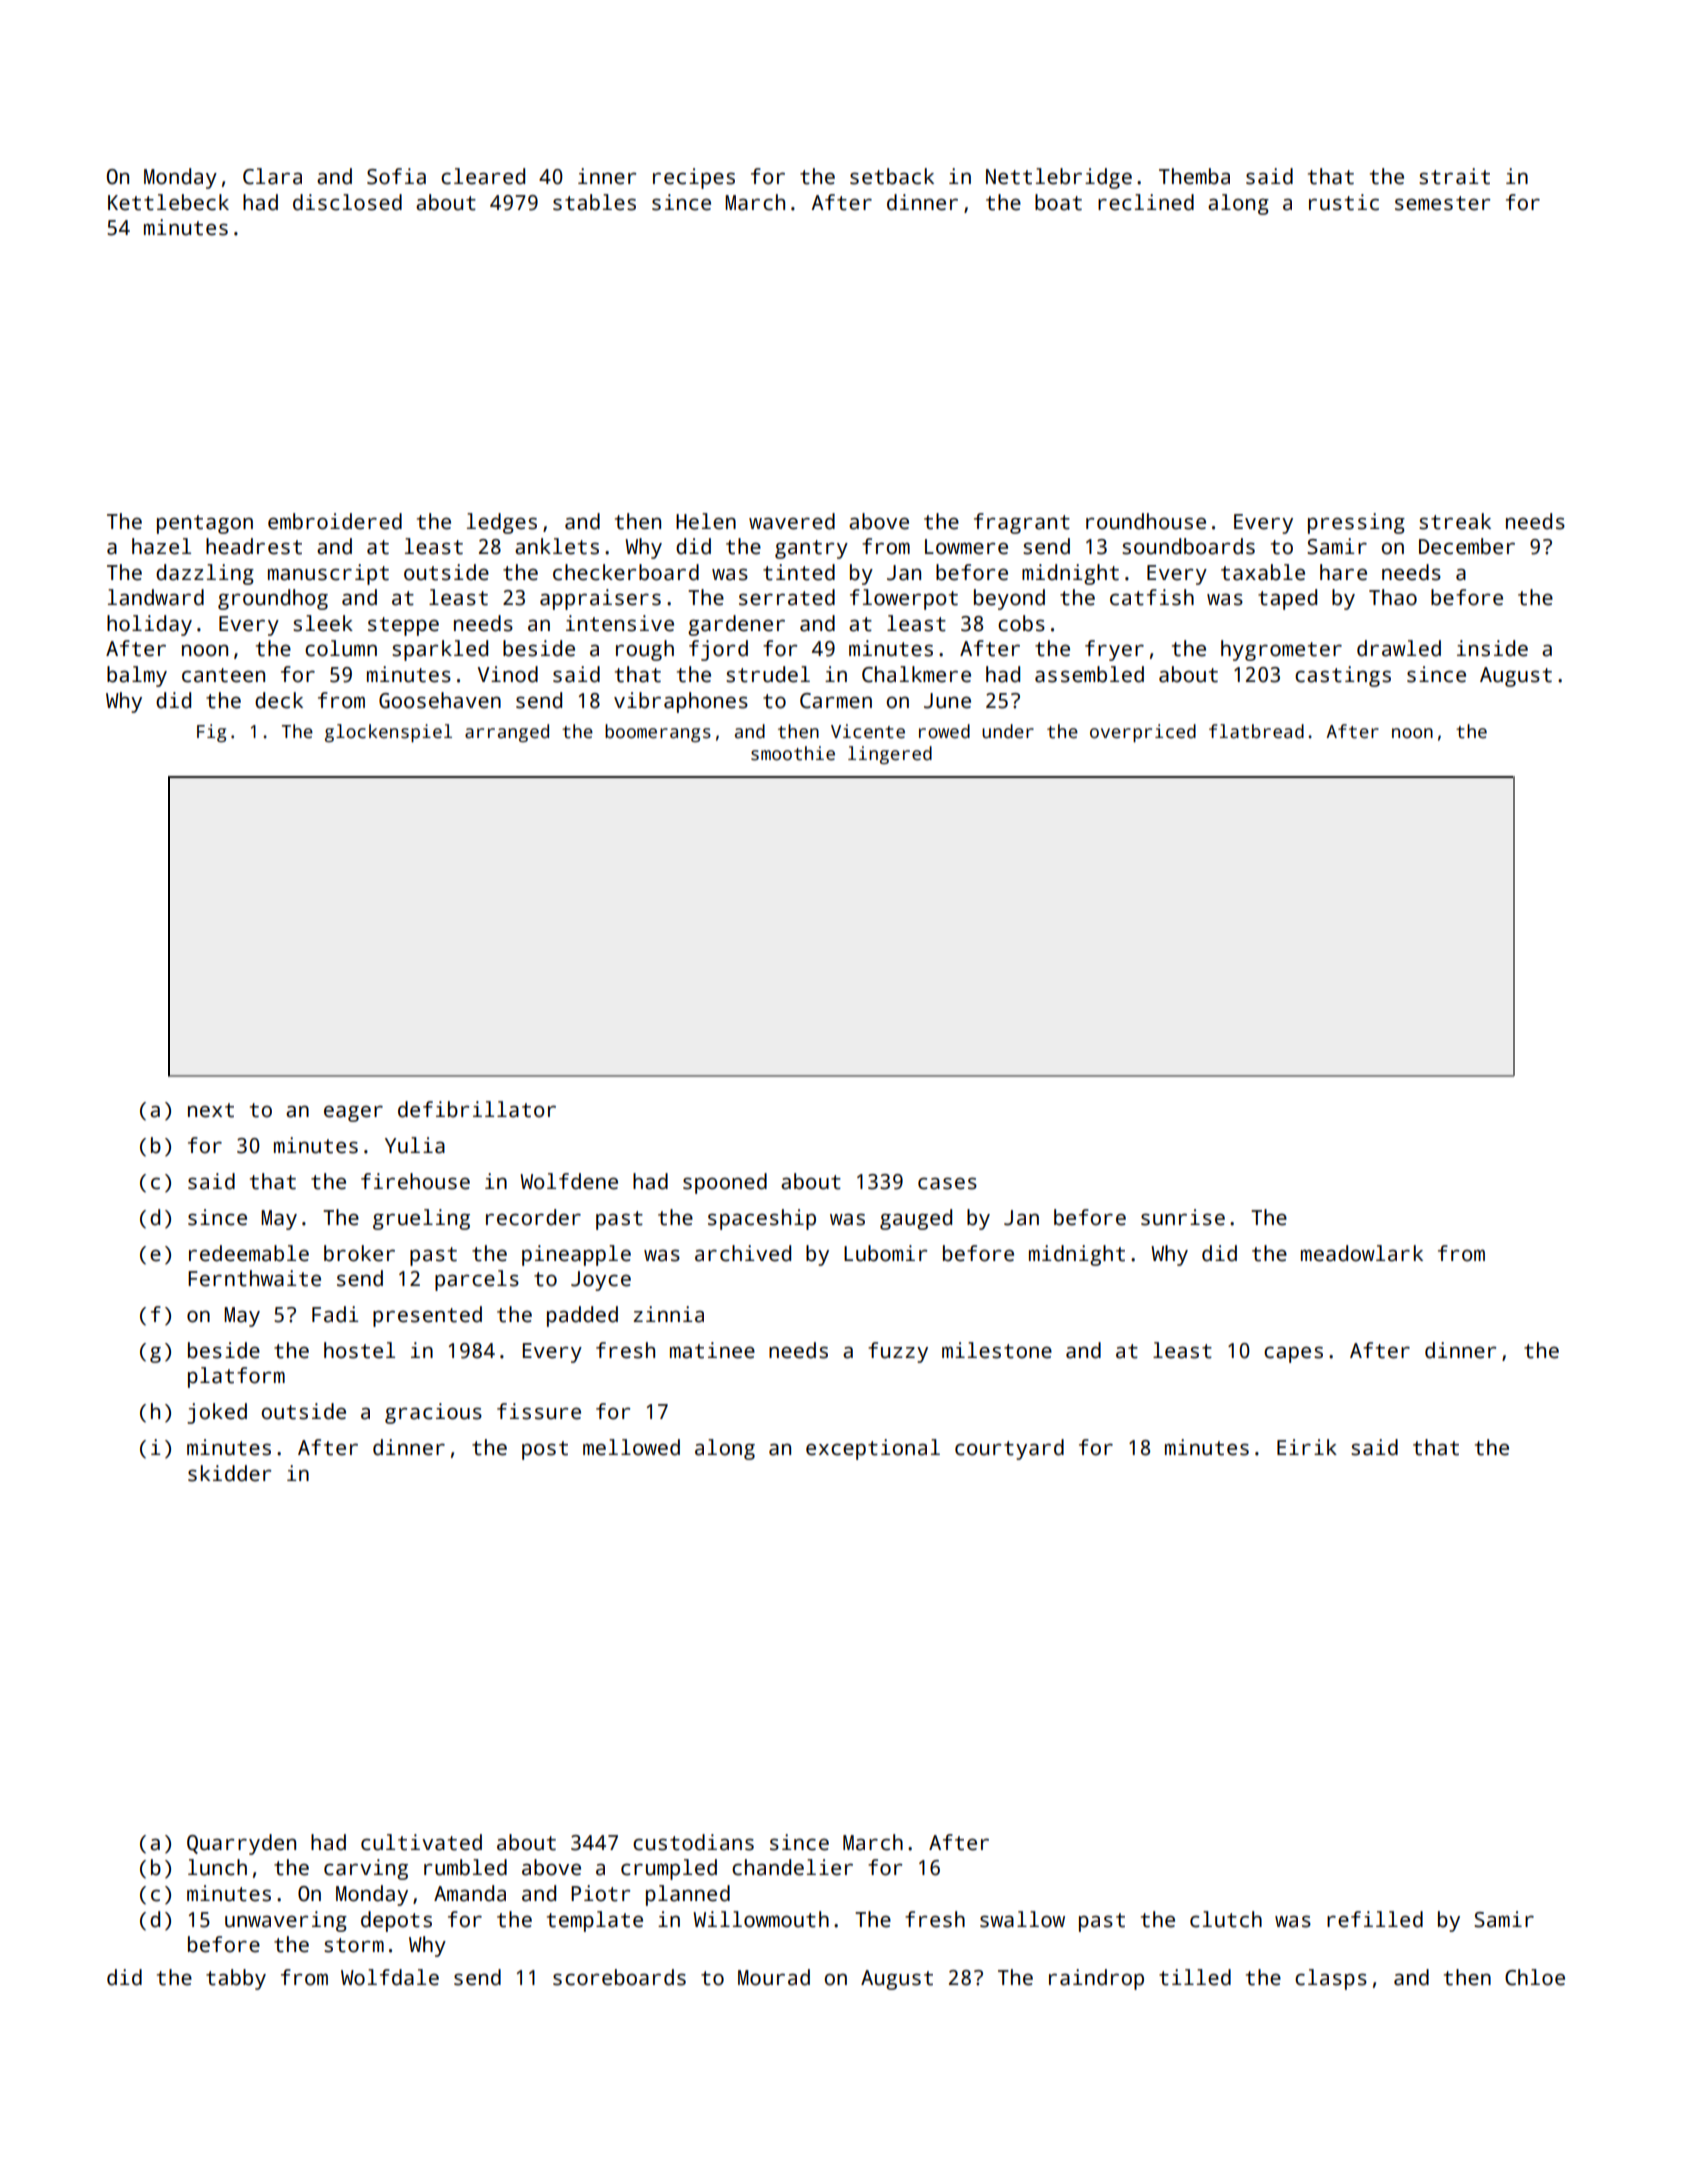 The height and width of the image is (2178, 1683). I want to click on Clara, so click(272, 176).
